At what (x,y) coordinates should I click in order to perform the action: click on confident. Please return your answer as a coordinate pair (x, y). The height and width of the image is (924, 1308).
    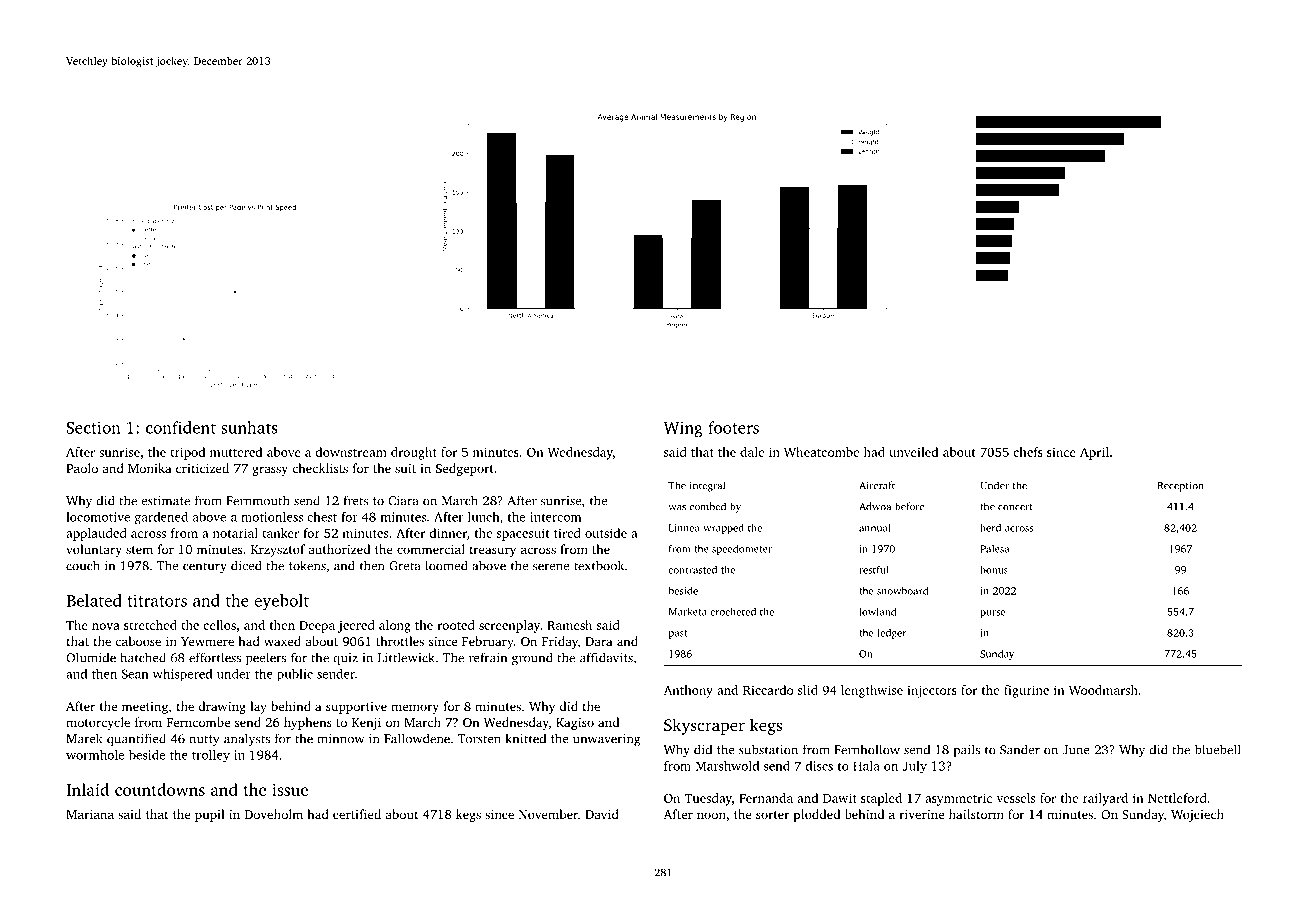
    Looking at the image, I should click on (181, 427).
